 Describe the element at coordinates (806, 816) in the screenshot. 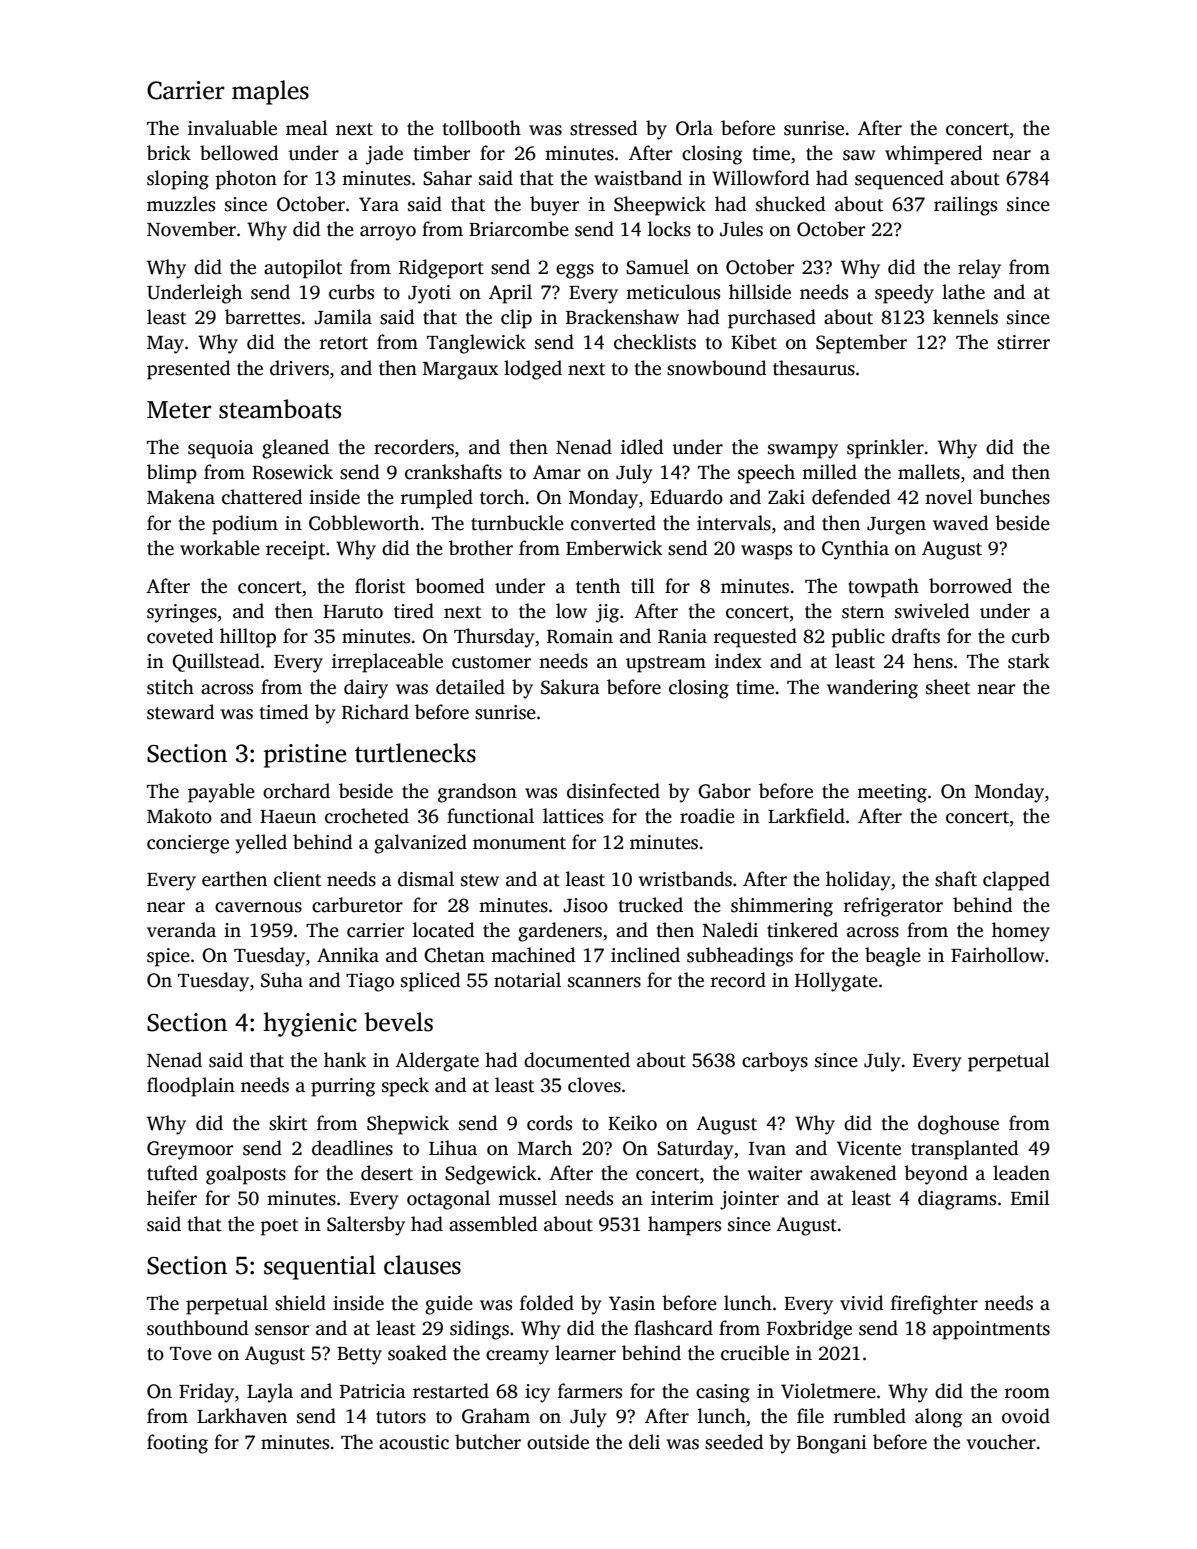

I see `Larkfield` at that location.
